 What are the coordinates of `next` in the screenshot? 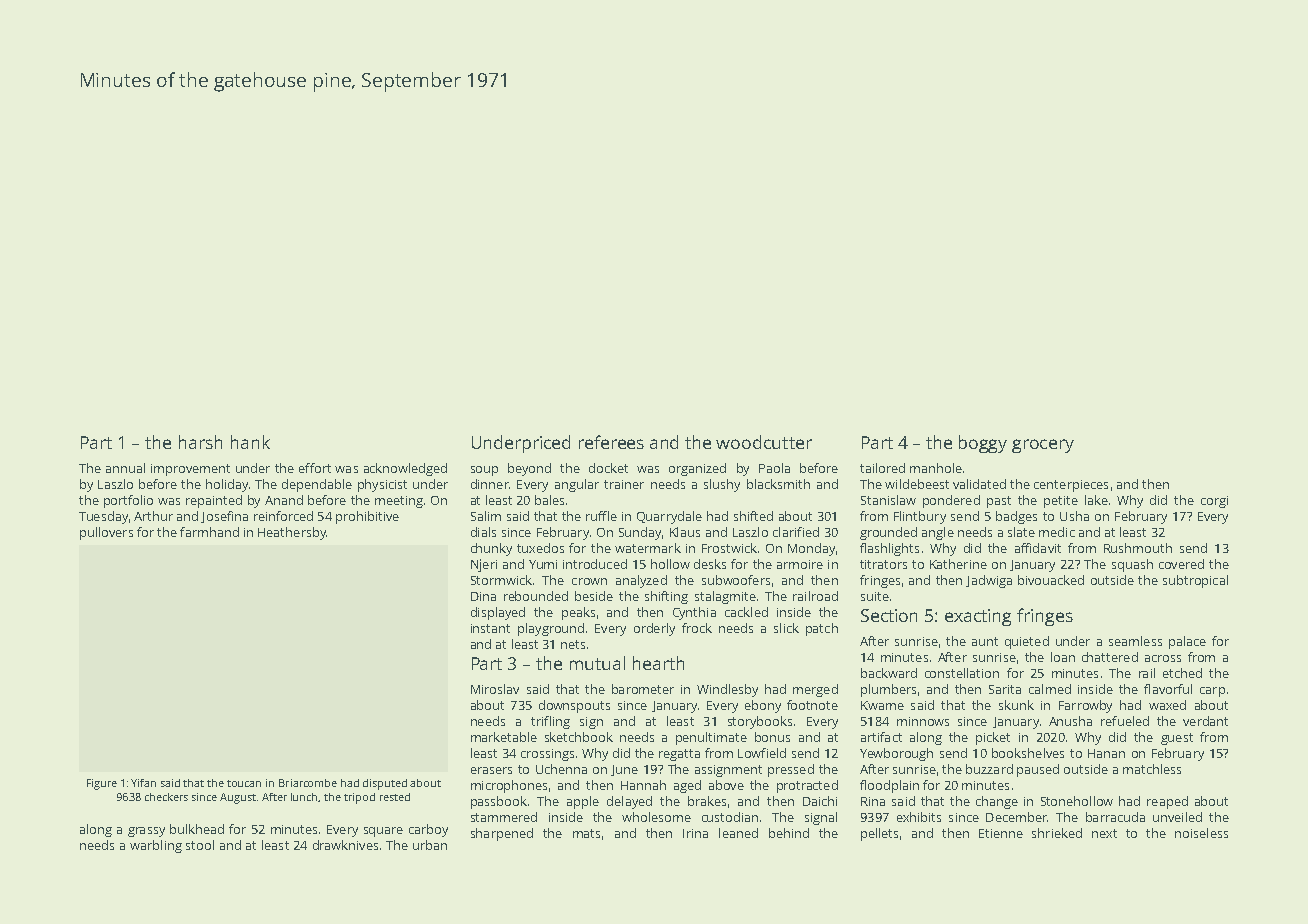 It's located at (1104, 833).
